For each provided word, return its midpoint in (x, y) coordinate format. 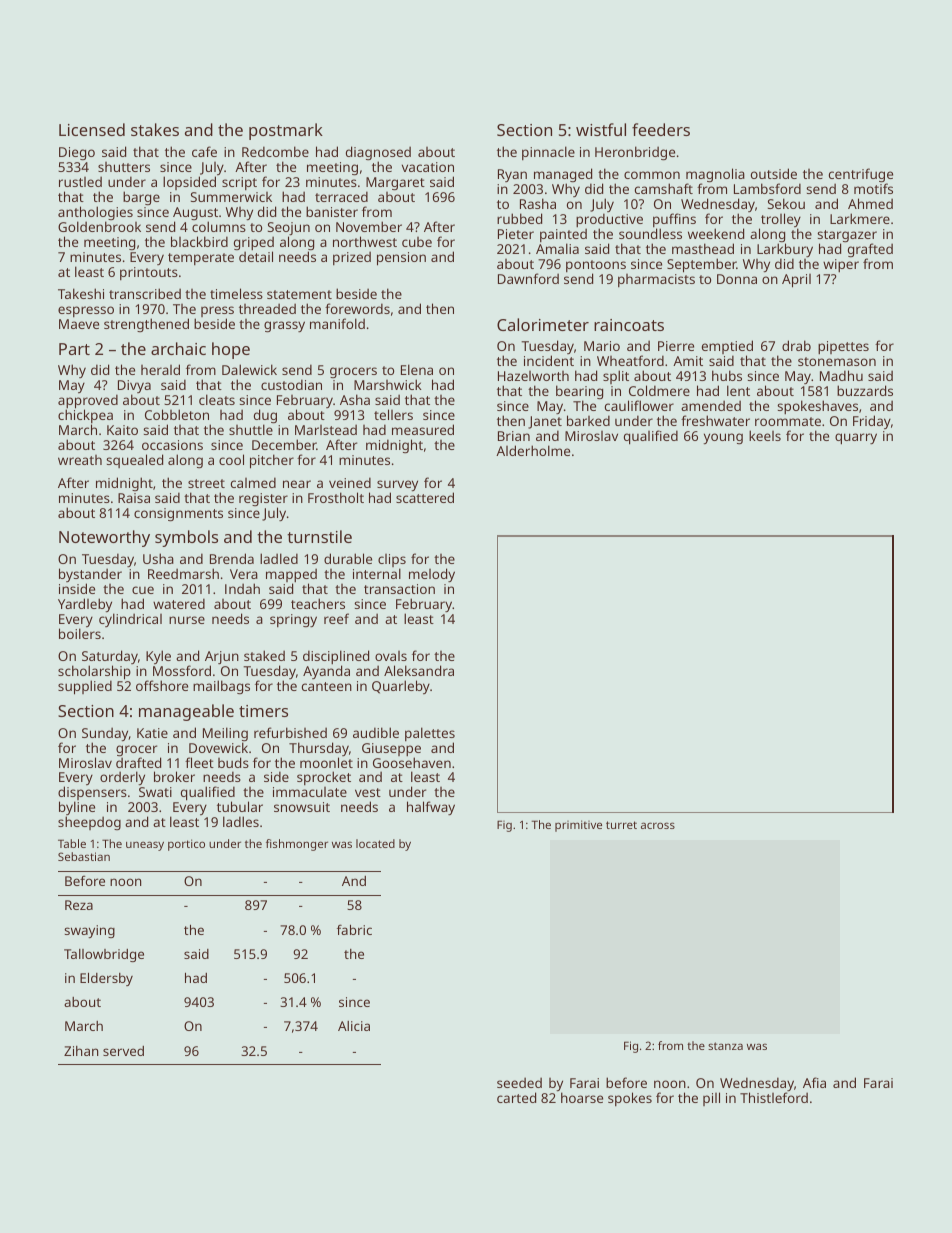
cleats (217, 399)
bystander (90, 575)
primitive (578, 826)
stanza (725, 1046)
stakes (155, 129)
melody (432, 575)
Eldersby (106, 979)
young (723, 438)
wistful (601, 129)
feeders (661, 129)
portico (186, 845)
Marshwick (388, 384)
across (658, 825)
